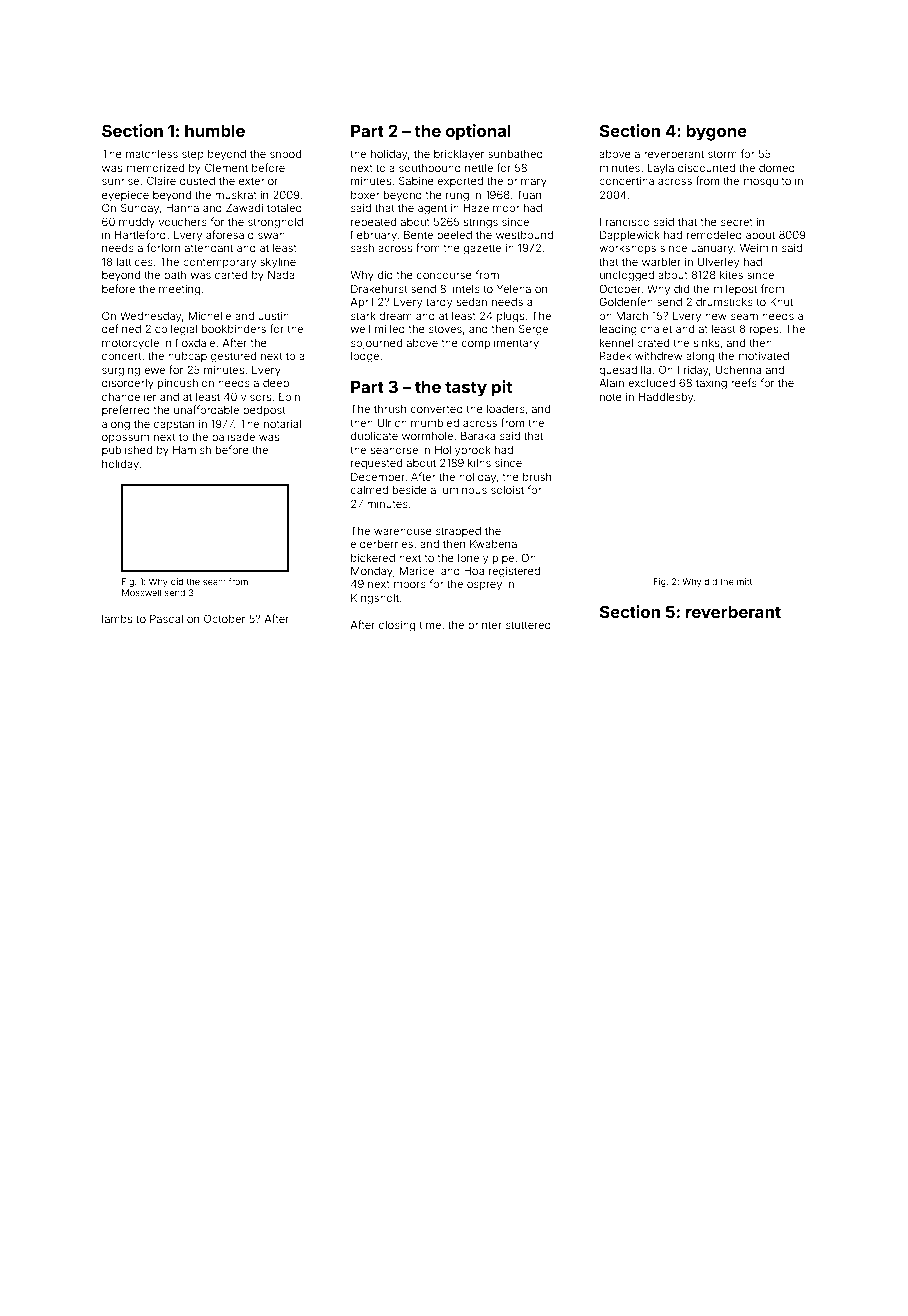  What do you see at coordinates (666, 398) in the document?
I see `Haddlesby` at bounding box center [666, 398].
